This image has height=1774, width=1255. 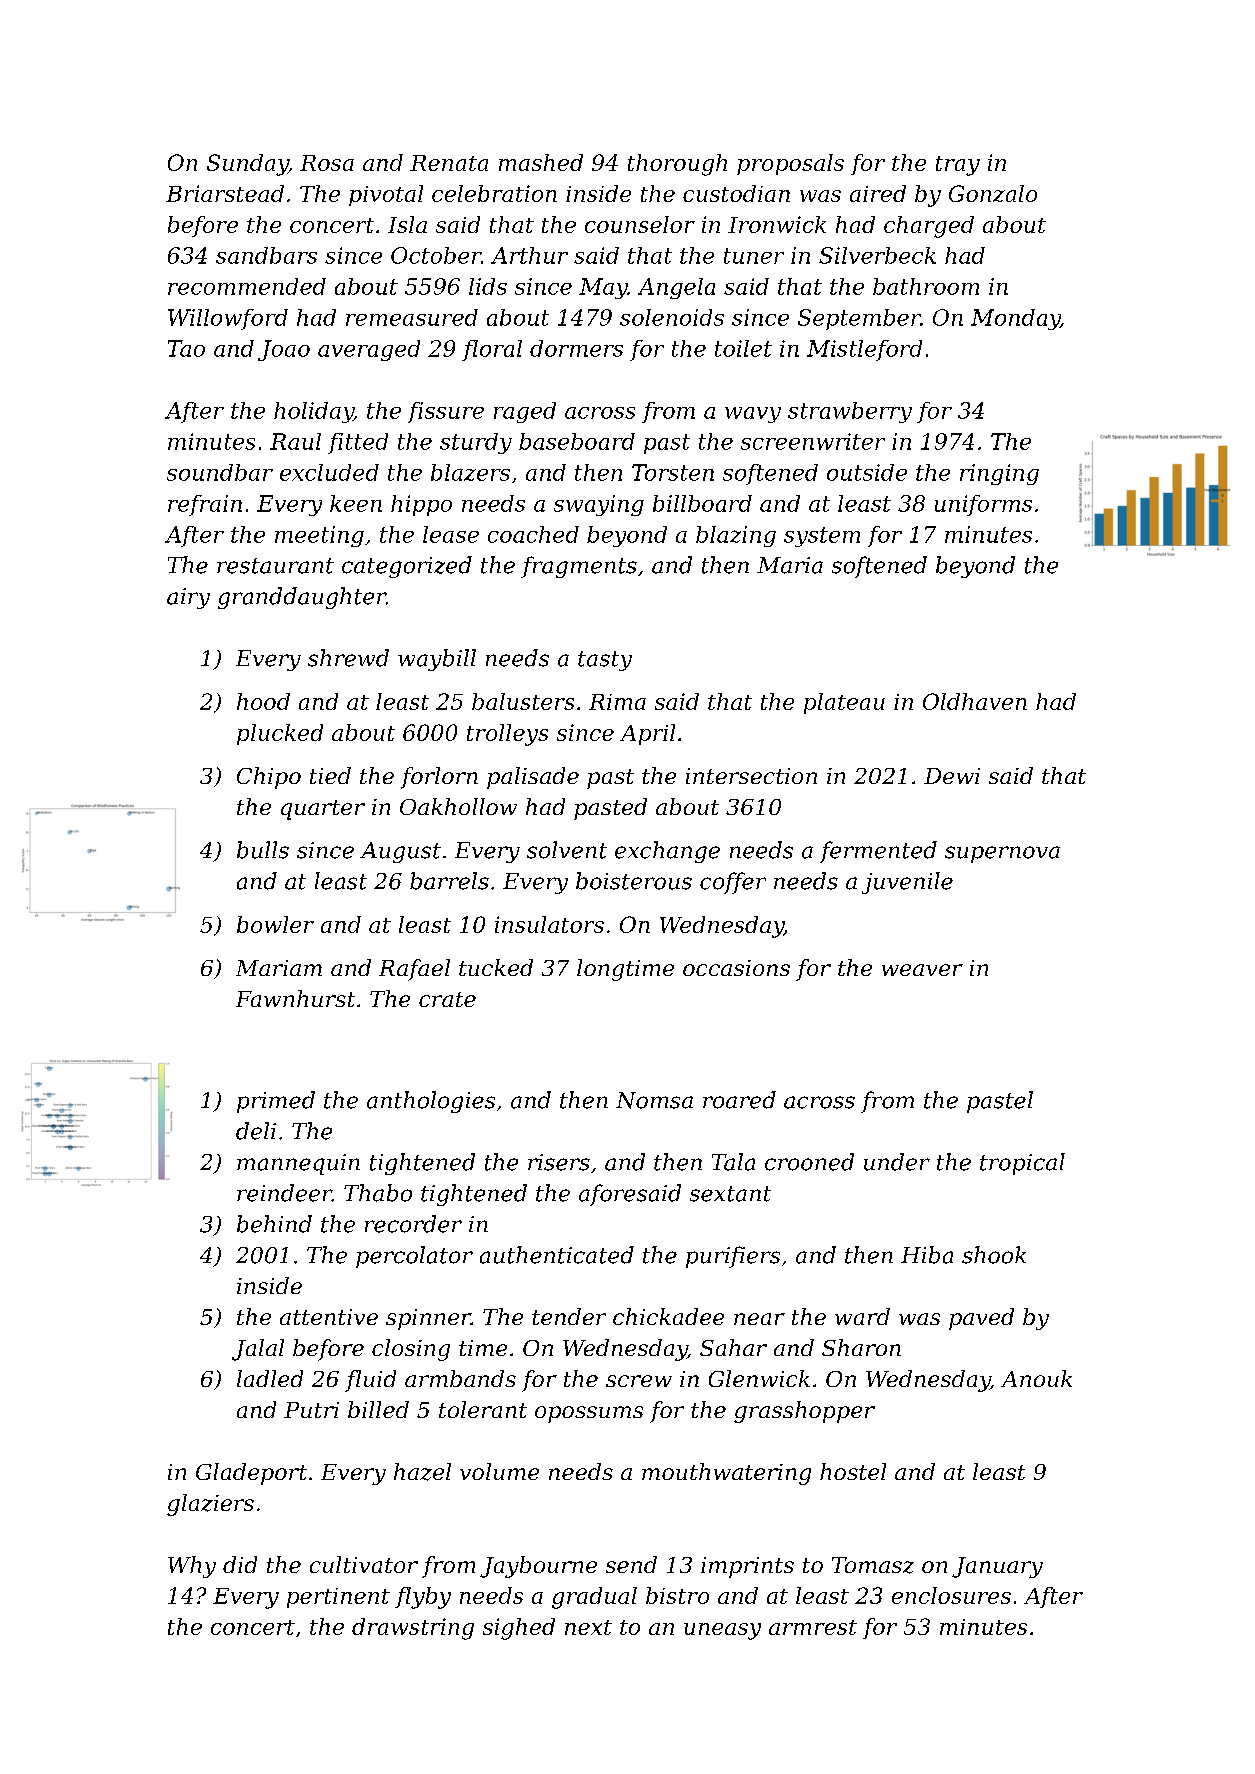 What do you see at coordinates (922, 970) in the image?
I see `weaver` at bounding box center [922, 970].
